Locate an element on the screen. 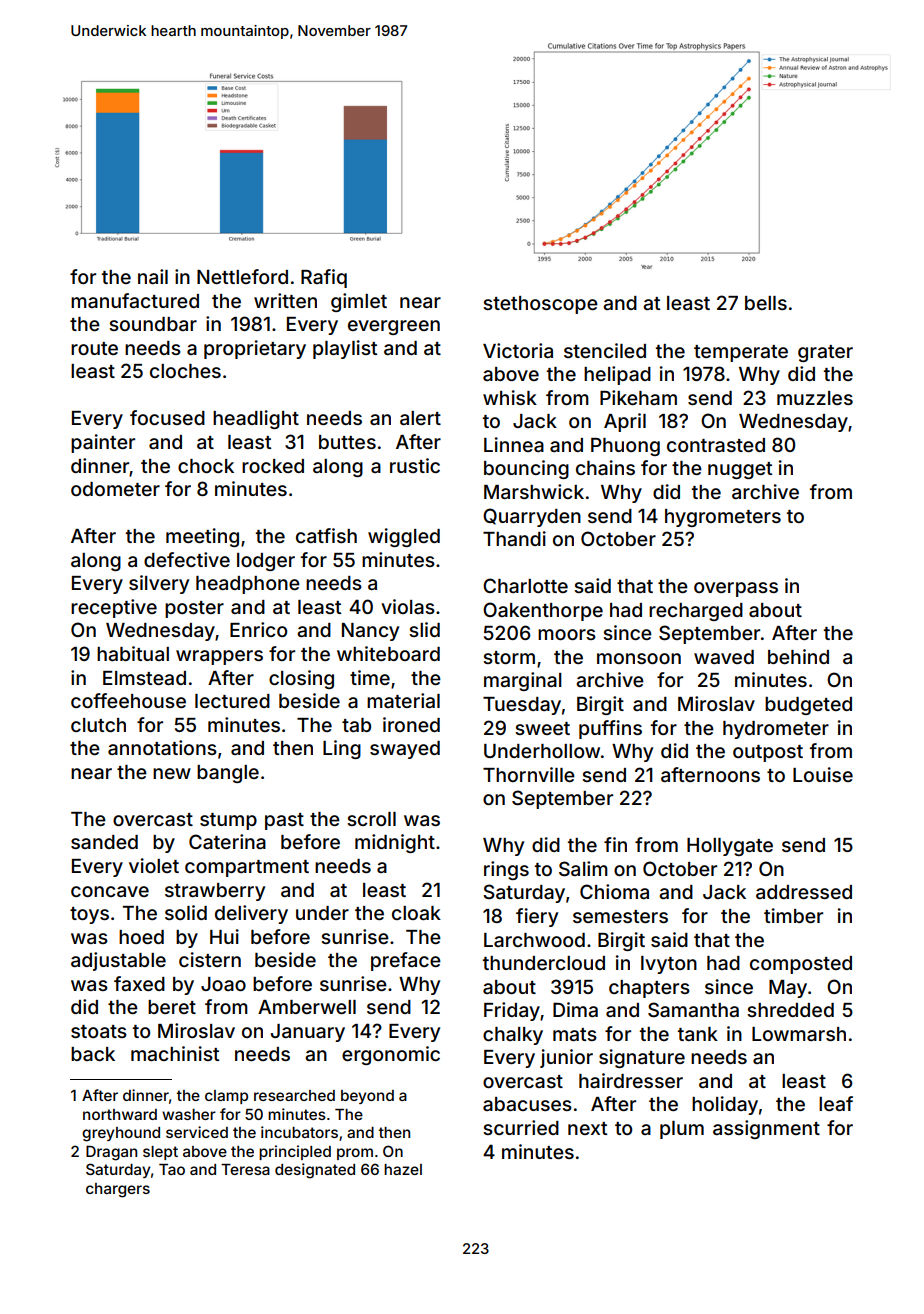 The height and width of the screenshot is (1314, 924). compartment is located at coordinates (247, 868).
